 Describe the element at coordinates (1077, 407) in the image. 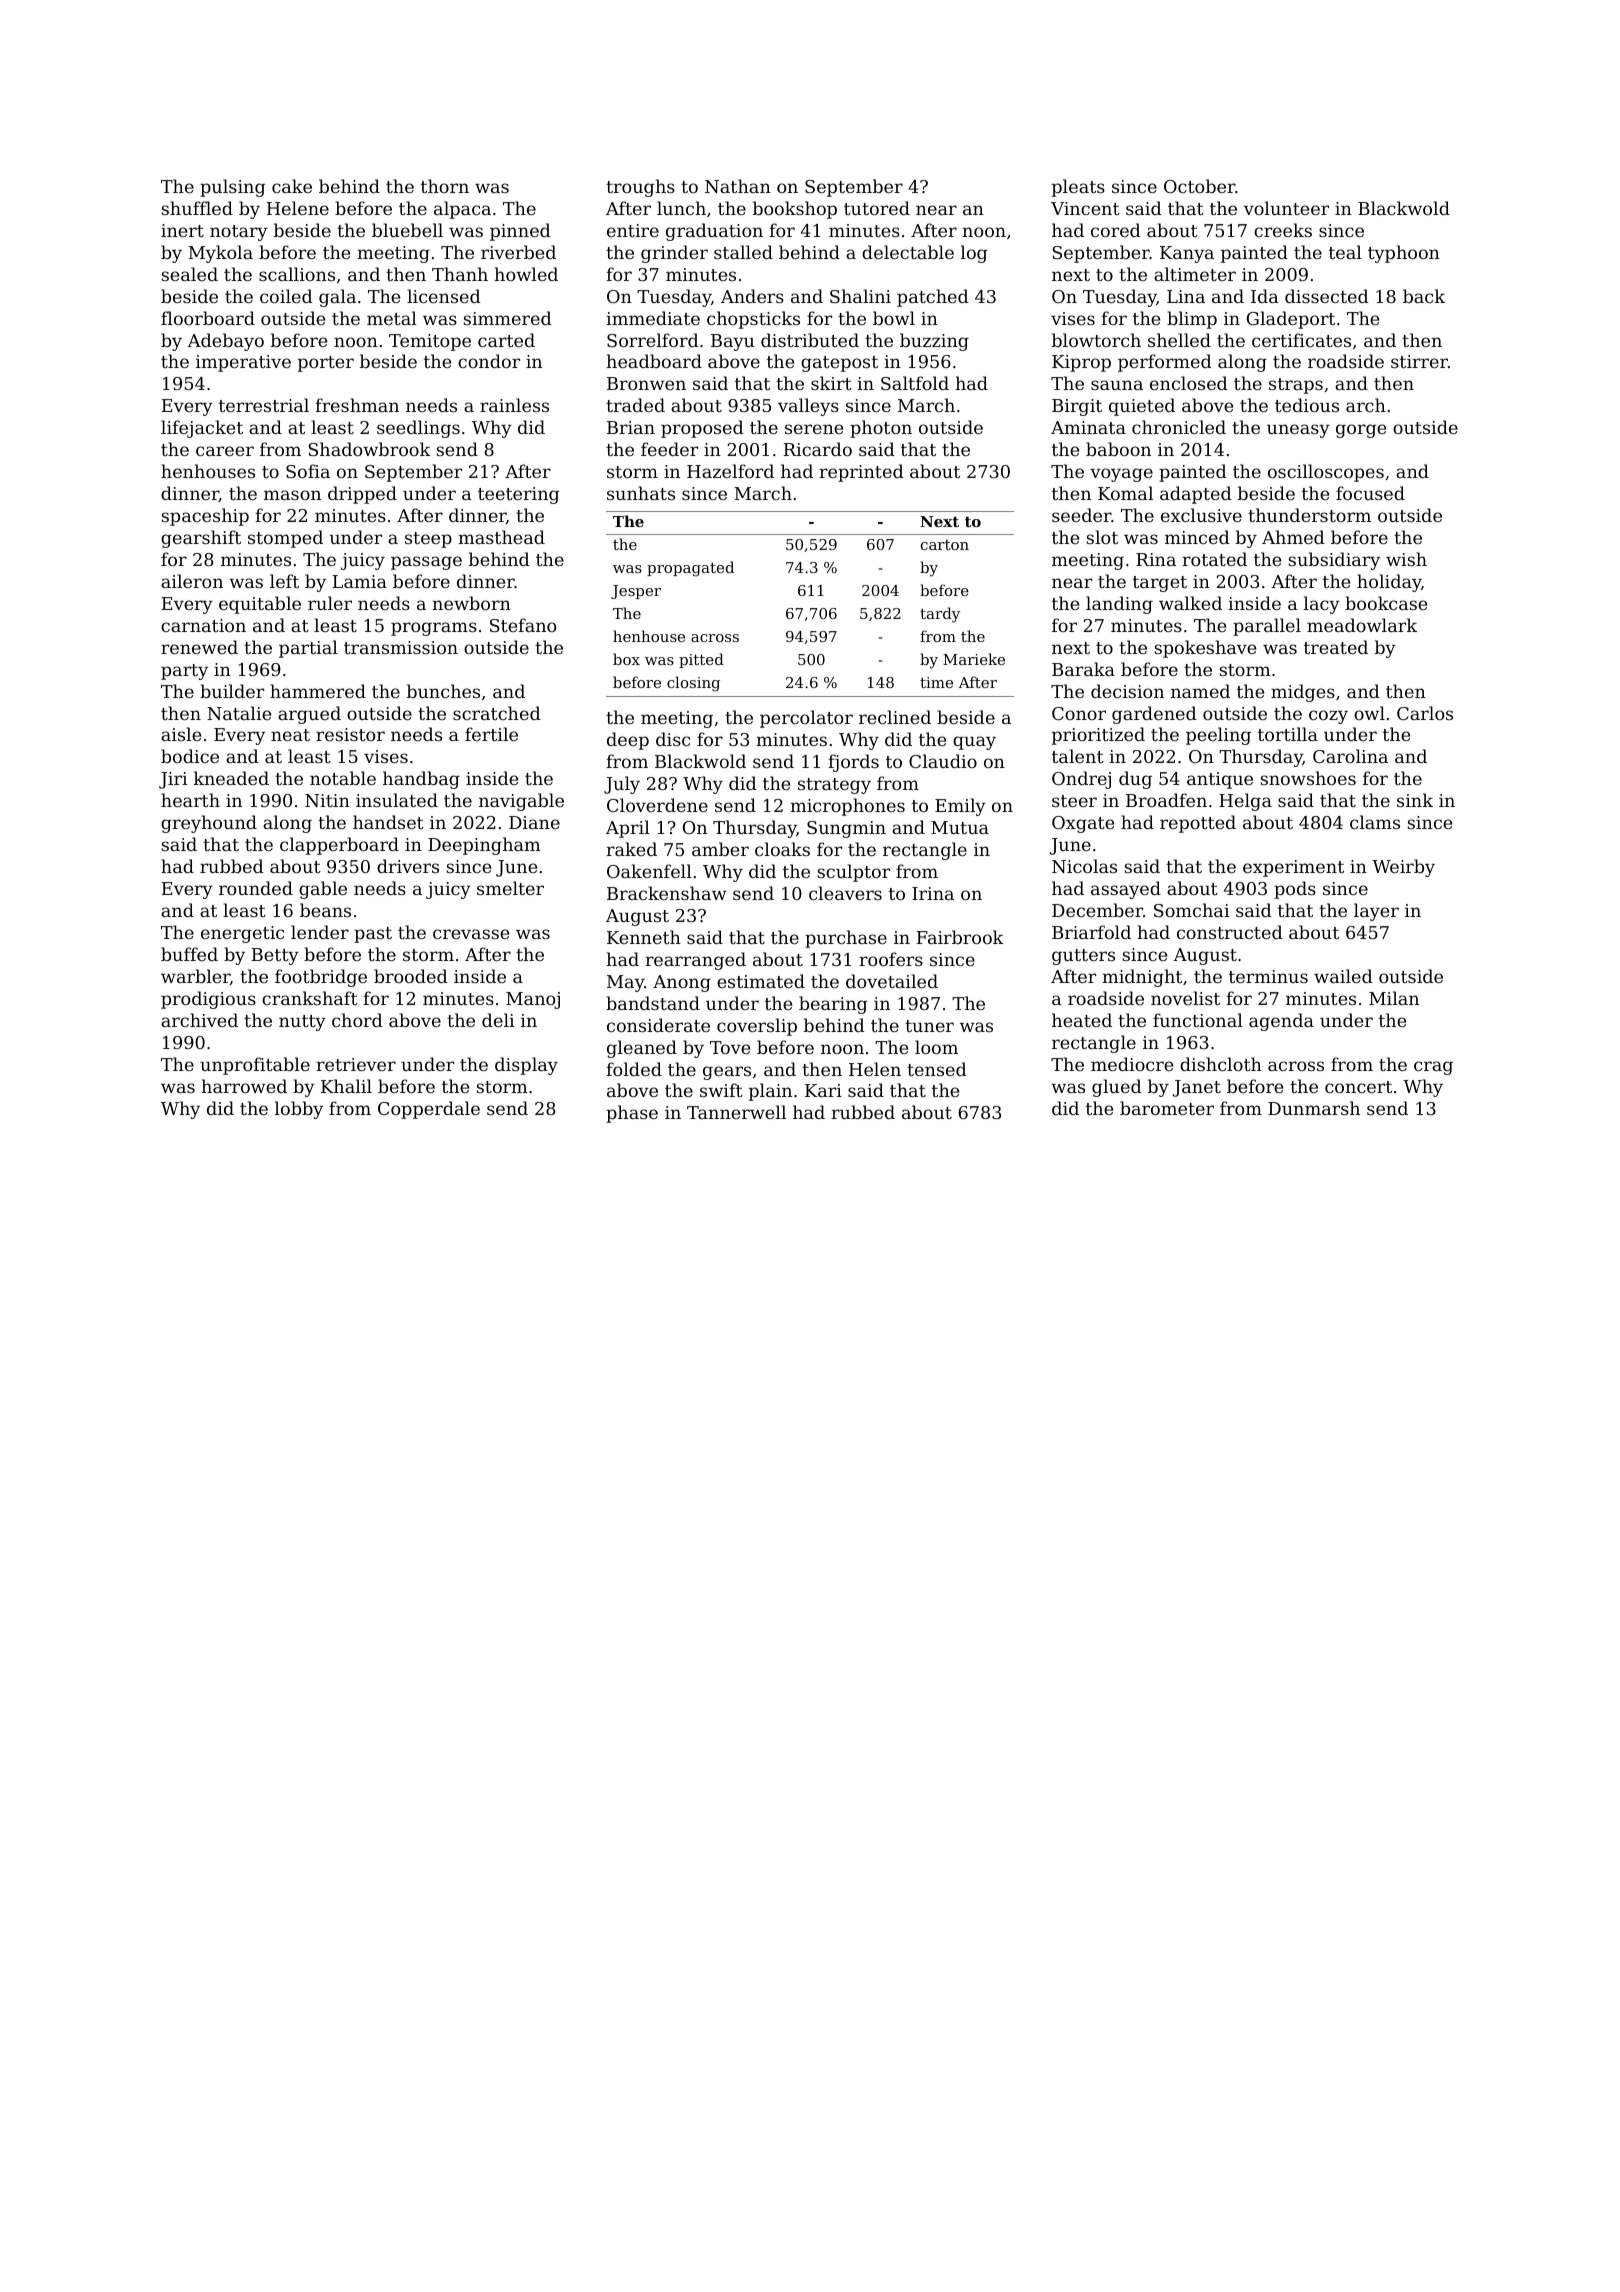

I see `Birgit` at that location.
